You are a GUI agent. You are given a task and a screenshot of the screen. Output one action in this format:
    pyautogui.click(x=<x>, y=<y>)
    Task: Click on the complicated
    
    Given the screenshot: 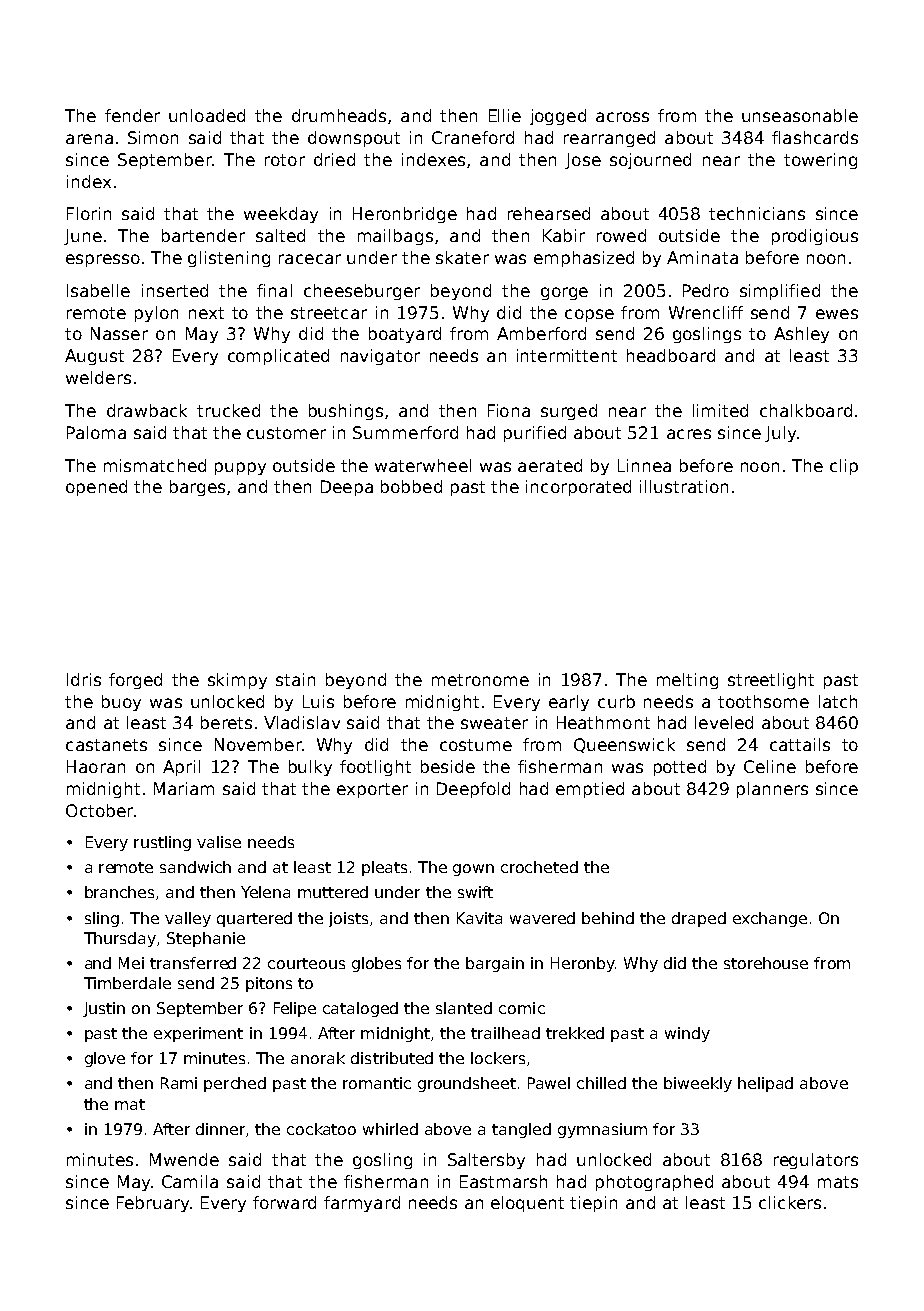 What is the action you would take?
    pyautogui.click(x=278, y=357)
